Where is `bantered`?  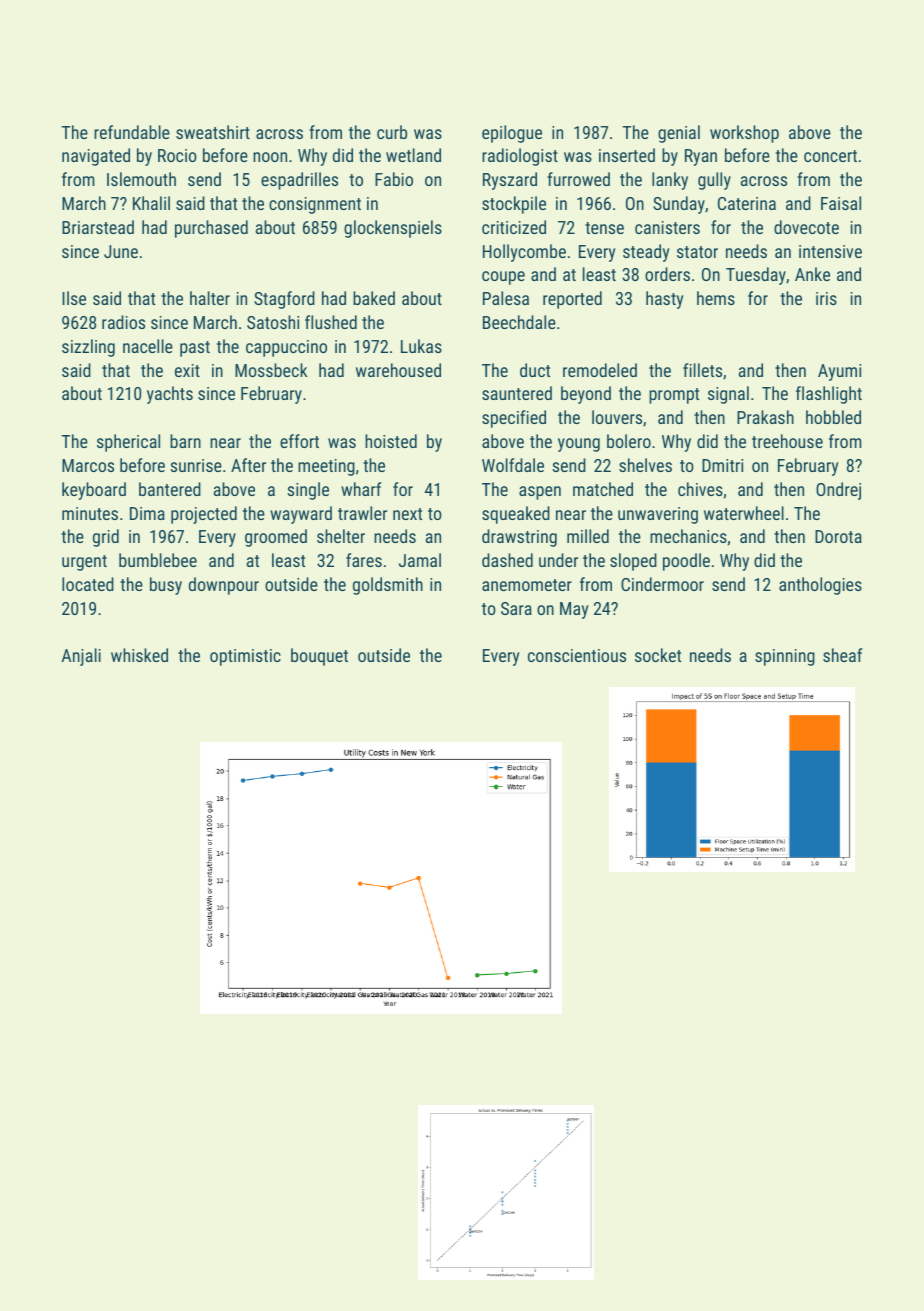
bantered is located at coordinates (170, 489).
